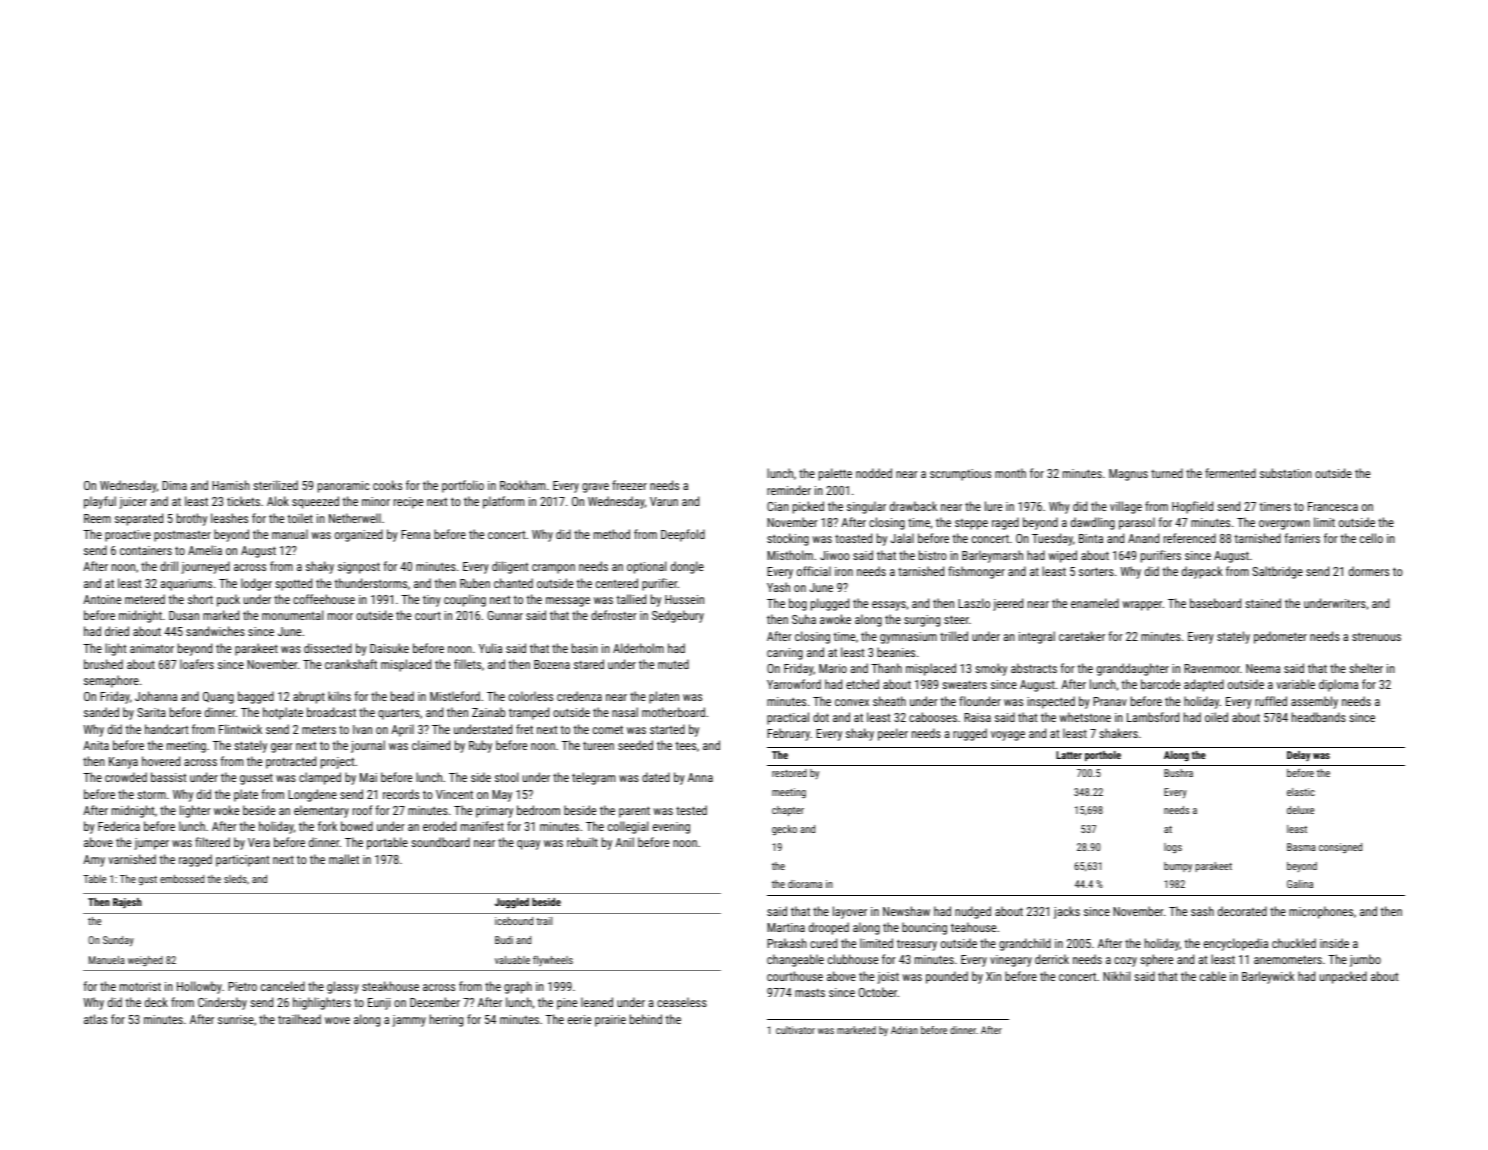  Describe the element at coordinates (231, 485) in the page. I see `Hamish` at that location.
